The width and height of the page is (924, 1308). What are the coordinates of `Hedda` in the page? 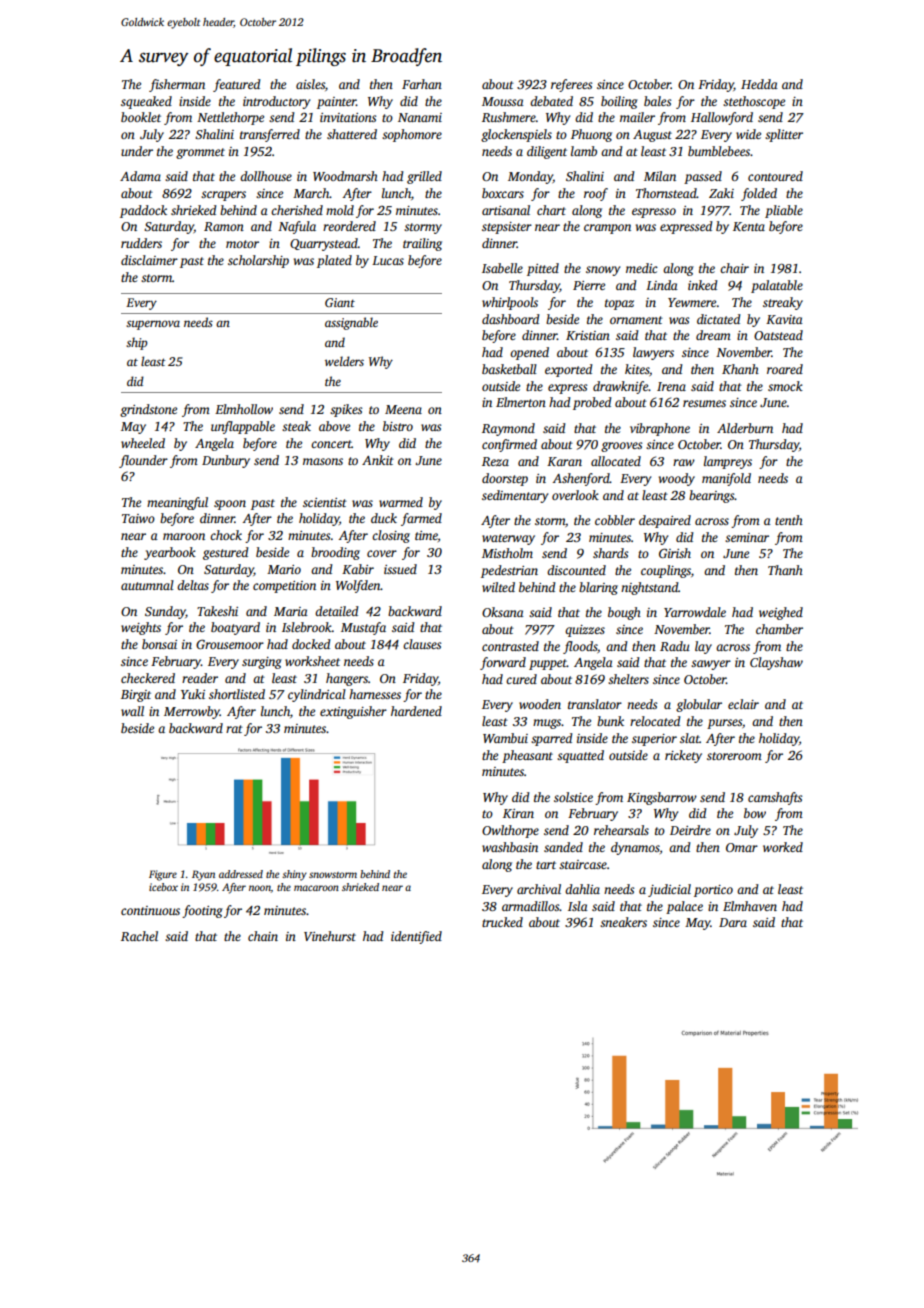 It's located at (759, 84).
